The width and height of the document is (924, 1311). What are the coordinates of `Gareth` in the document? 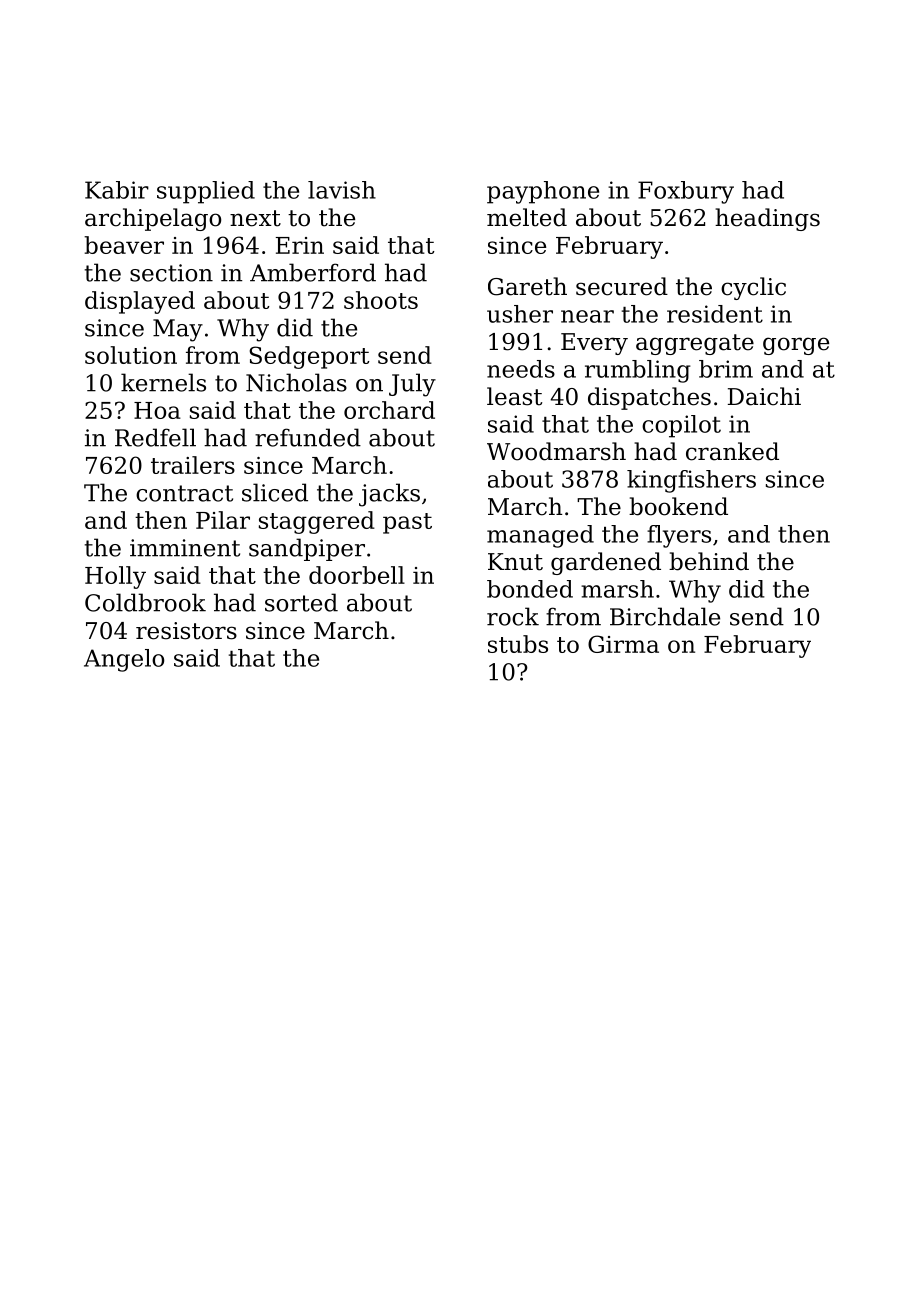 It's located at (527, 286).
